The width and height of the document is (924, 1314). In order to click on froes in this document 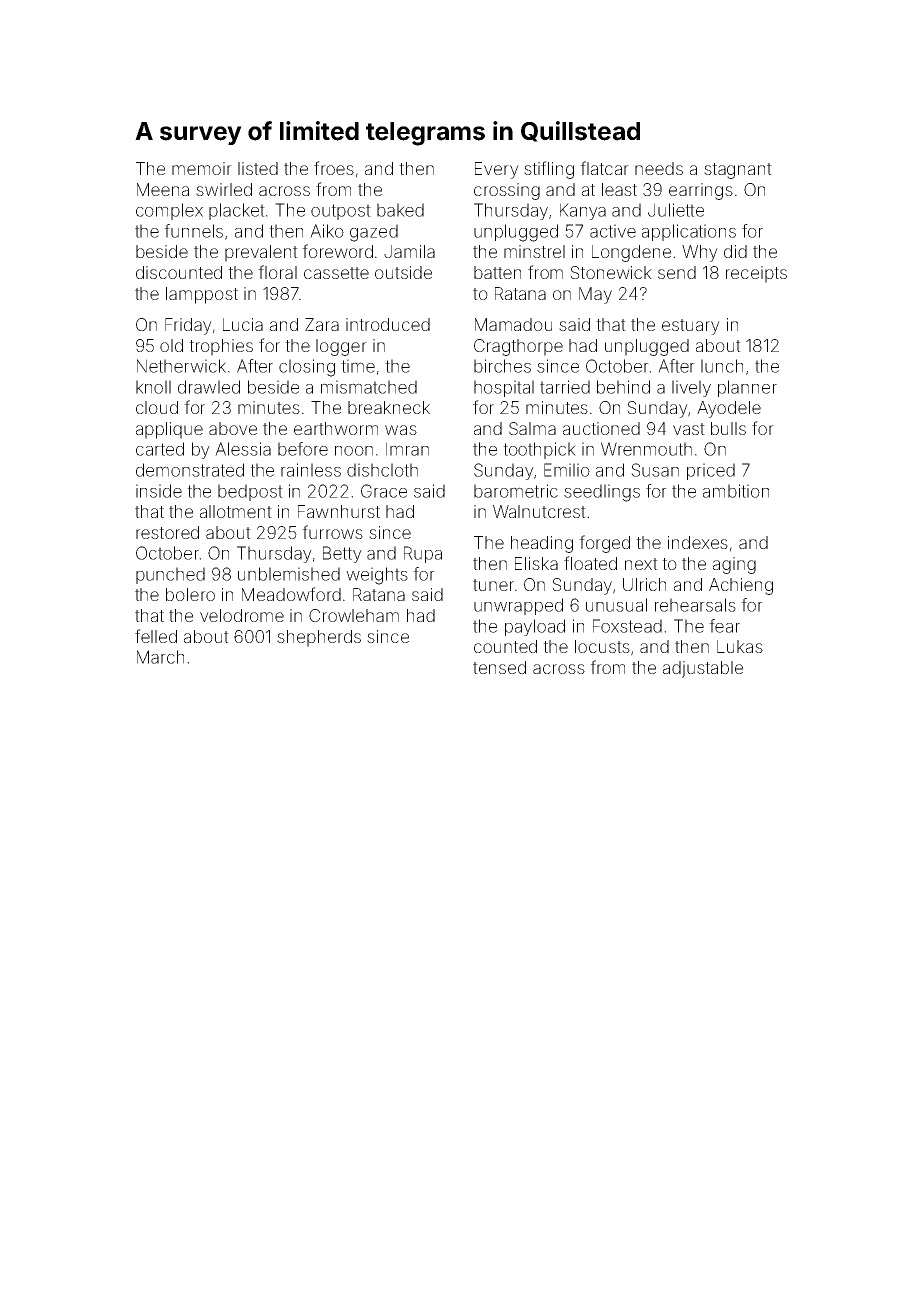, I will do `click(334, 168)`.
